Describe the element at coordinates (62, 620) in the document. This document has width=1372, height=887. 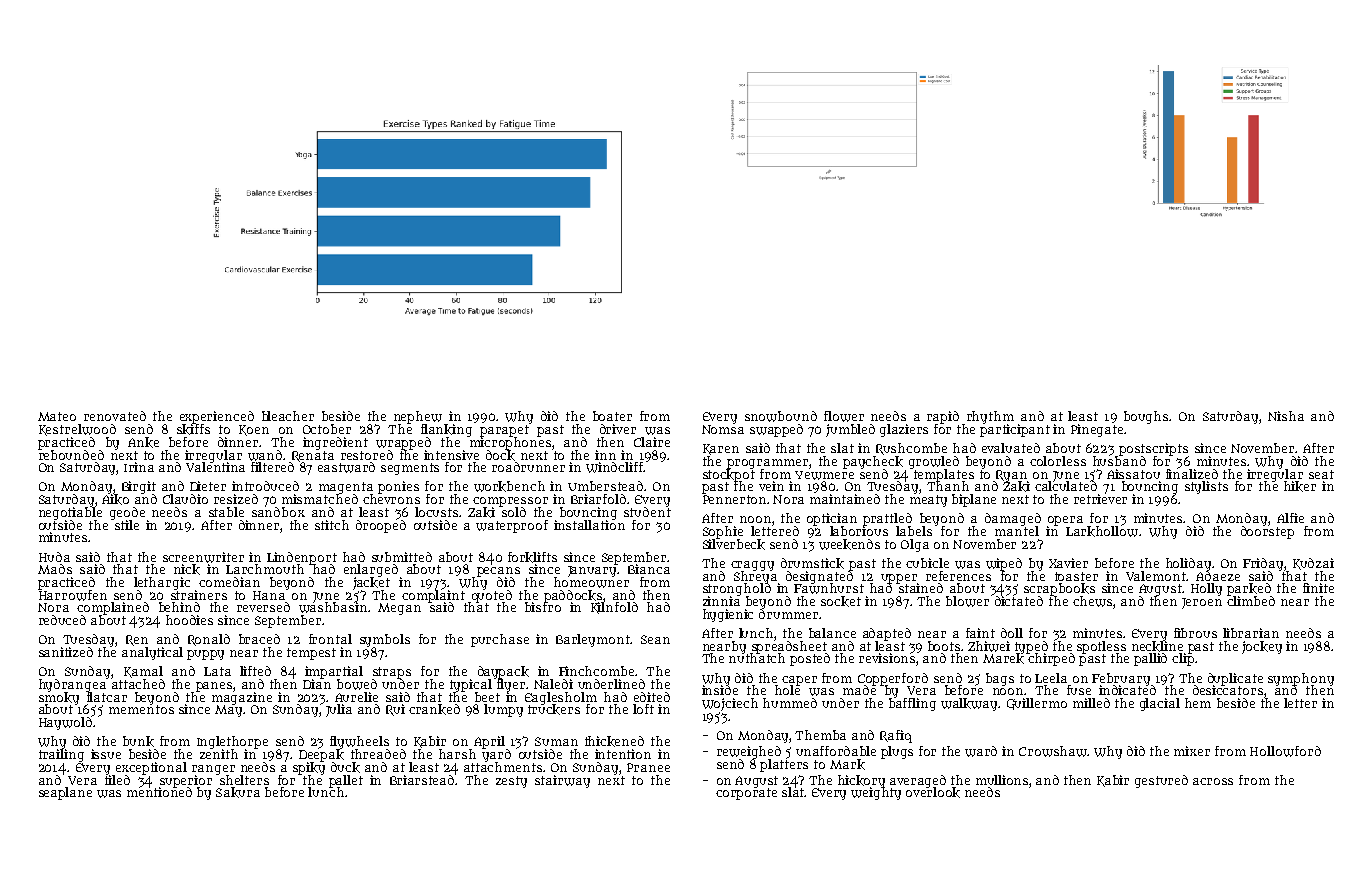
I see `reduced` at that location.
